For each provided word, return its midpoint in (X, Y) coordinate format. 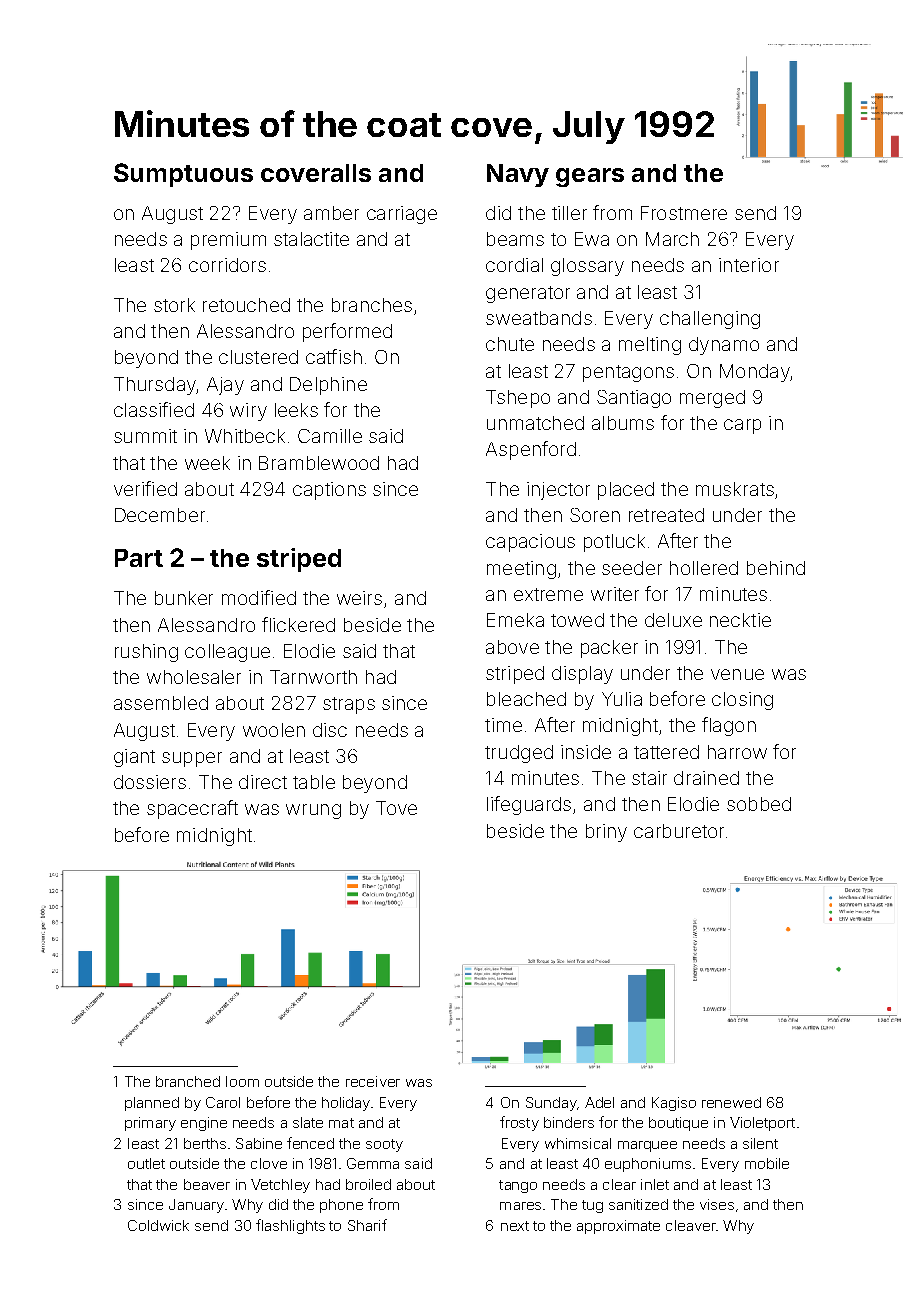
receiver (373, 1081)
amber (331, 213)
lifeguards (529, 805)
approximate (618, 1227)
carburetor (679, 831)
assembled (161, 703)
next (515, 1226)
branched (188, 1081)
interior (749, 265)
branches (372, 305)
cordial (514, 265)
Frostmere (684, 213)
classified (154, 409)
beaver (207, 1184)
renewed (731, 1102)
